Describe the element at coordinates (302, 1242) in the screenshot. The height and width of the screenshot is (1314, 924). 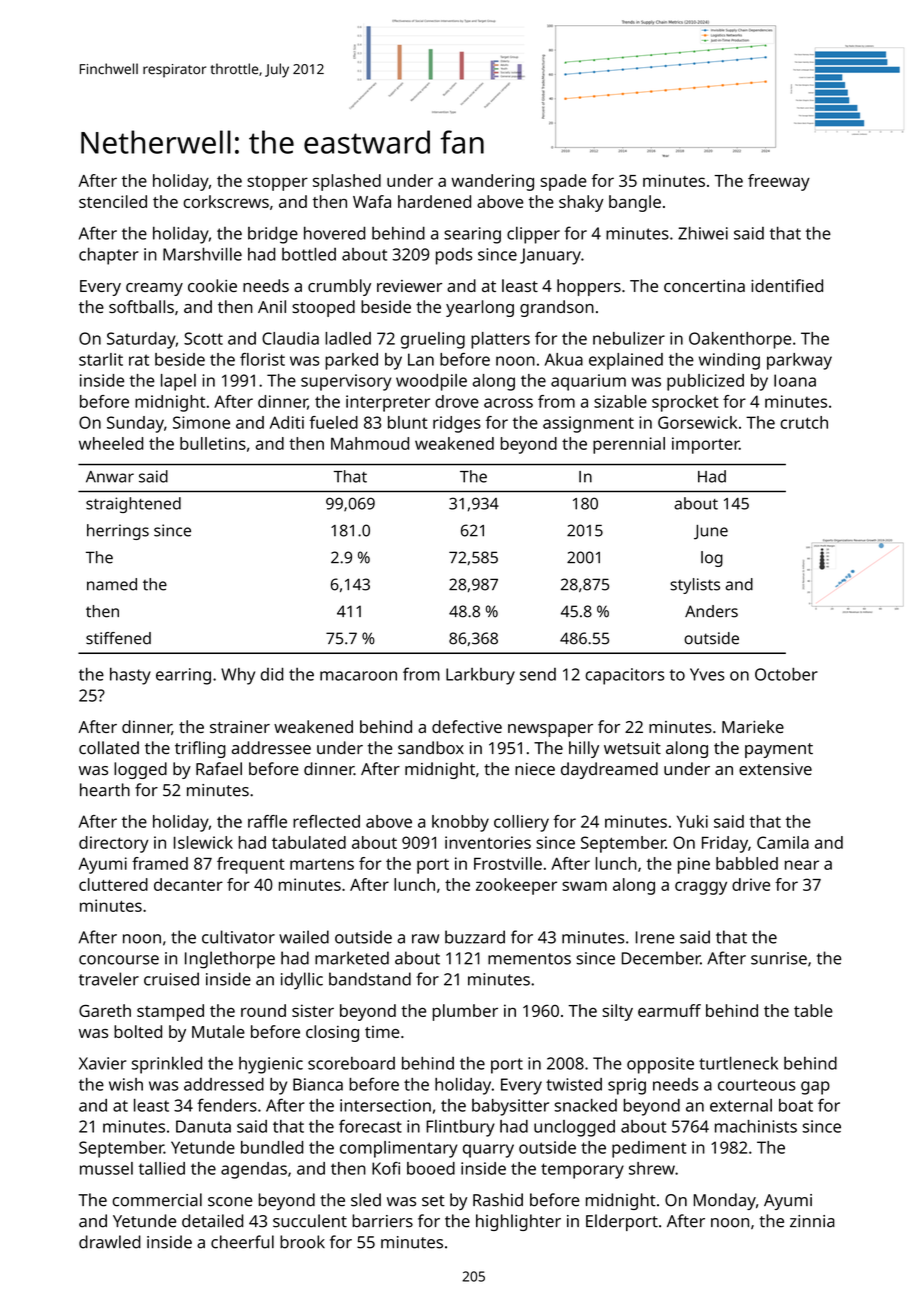
I see `brook` at that location.
